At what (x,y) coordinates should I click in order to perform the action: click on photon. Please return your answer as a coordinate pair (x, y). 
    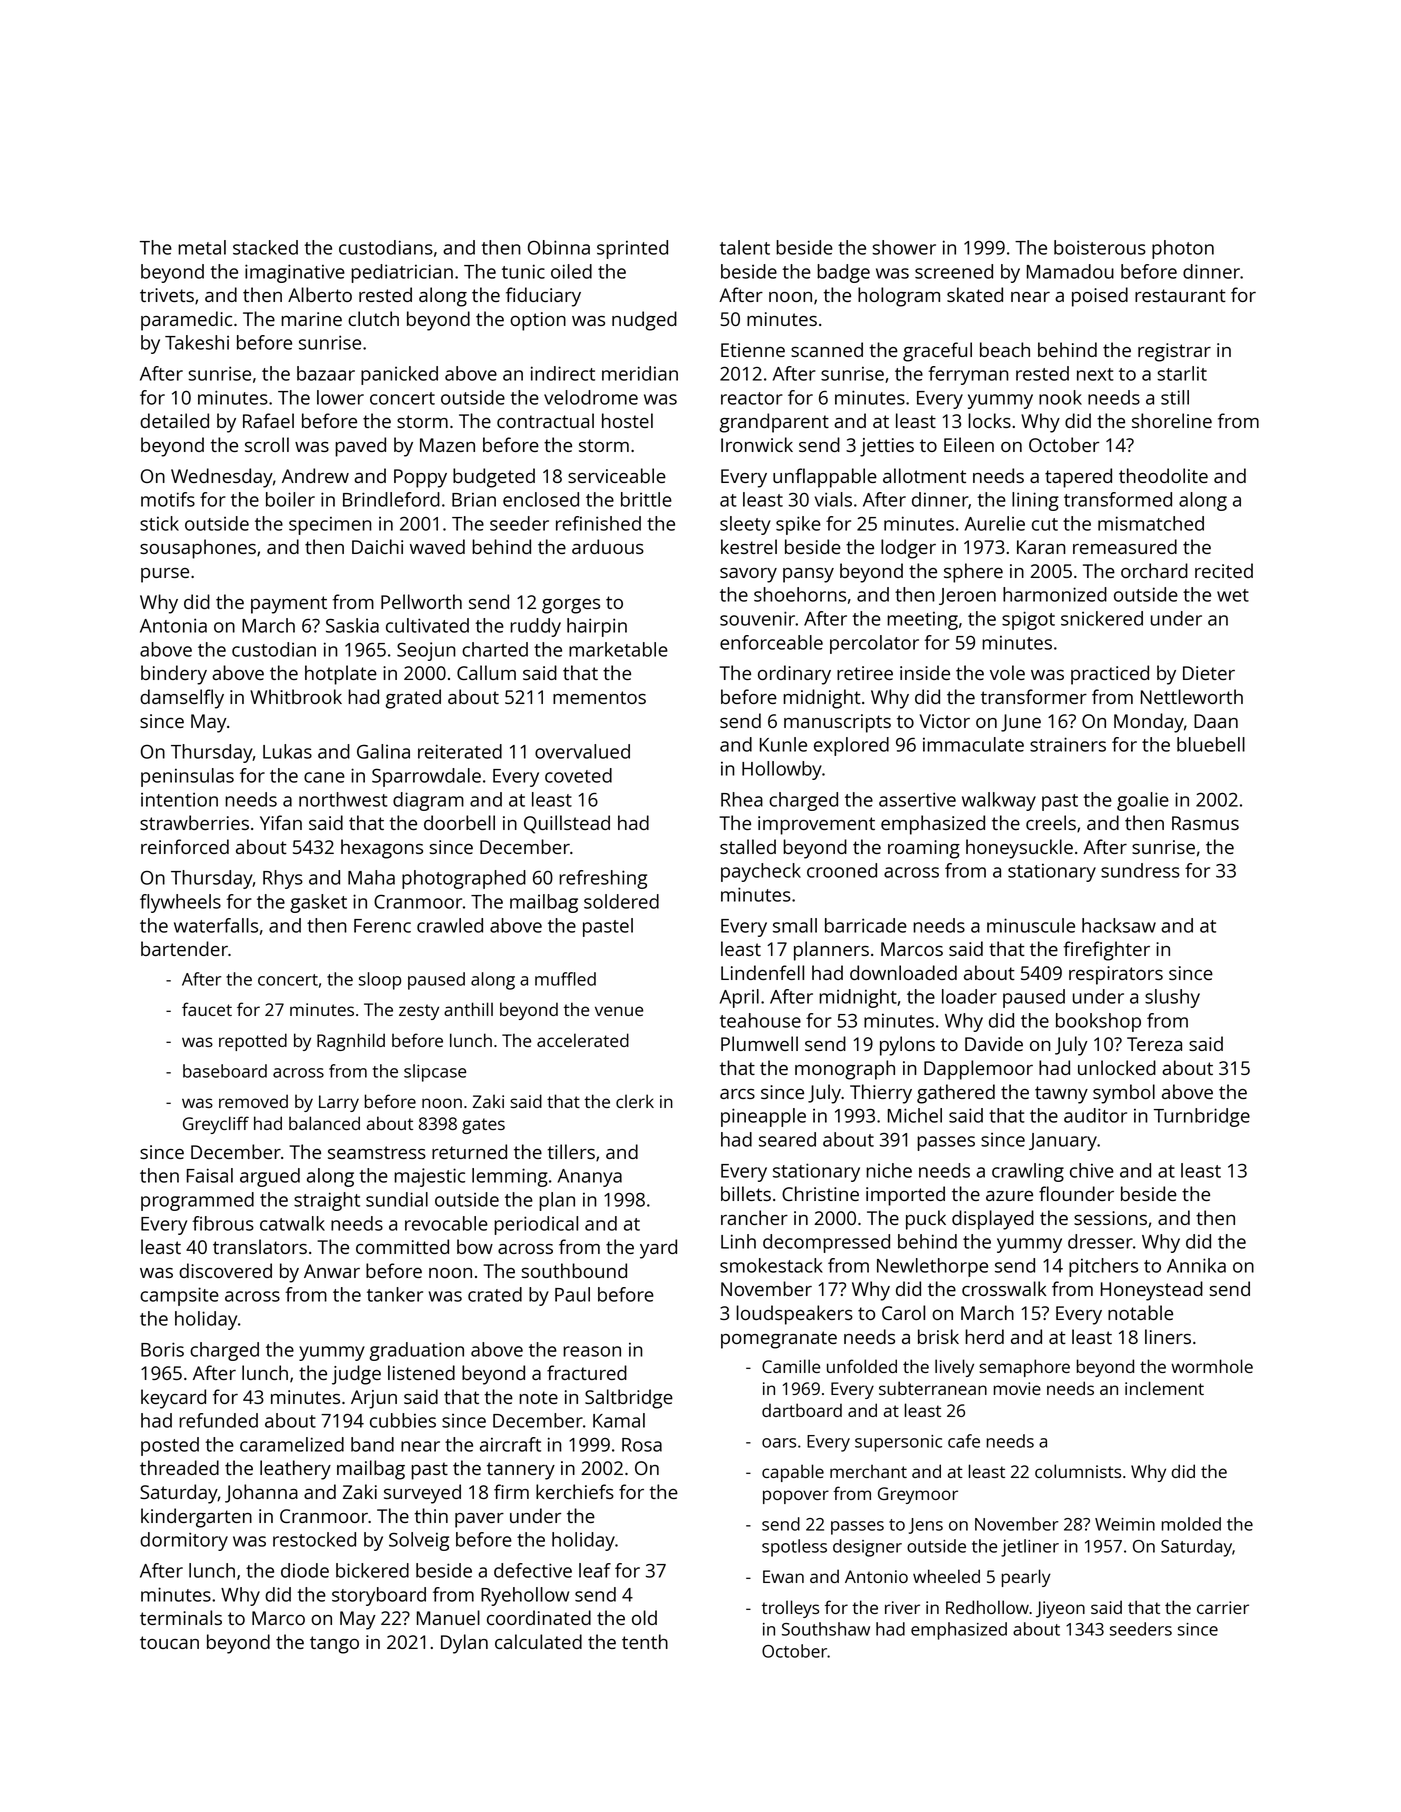
    Looking at the image, I should click on (1183, 249).
